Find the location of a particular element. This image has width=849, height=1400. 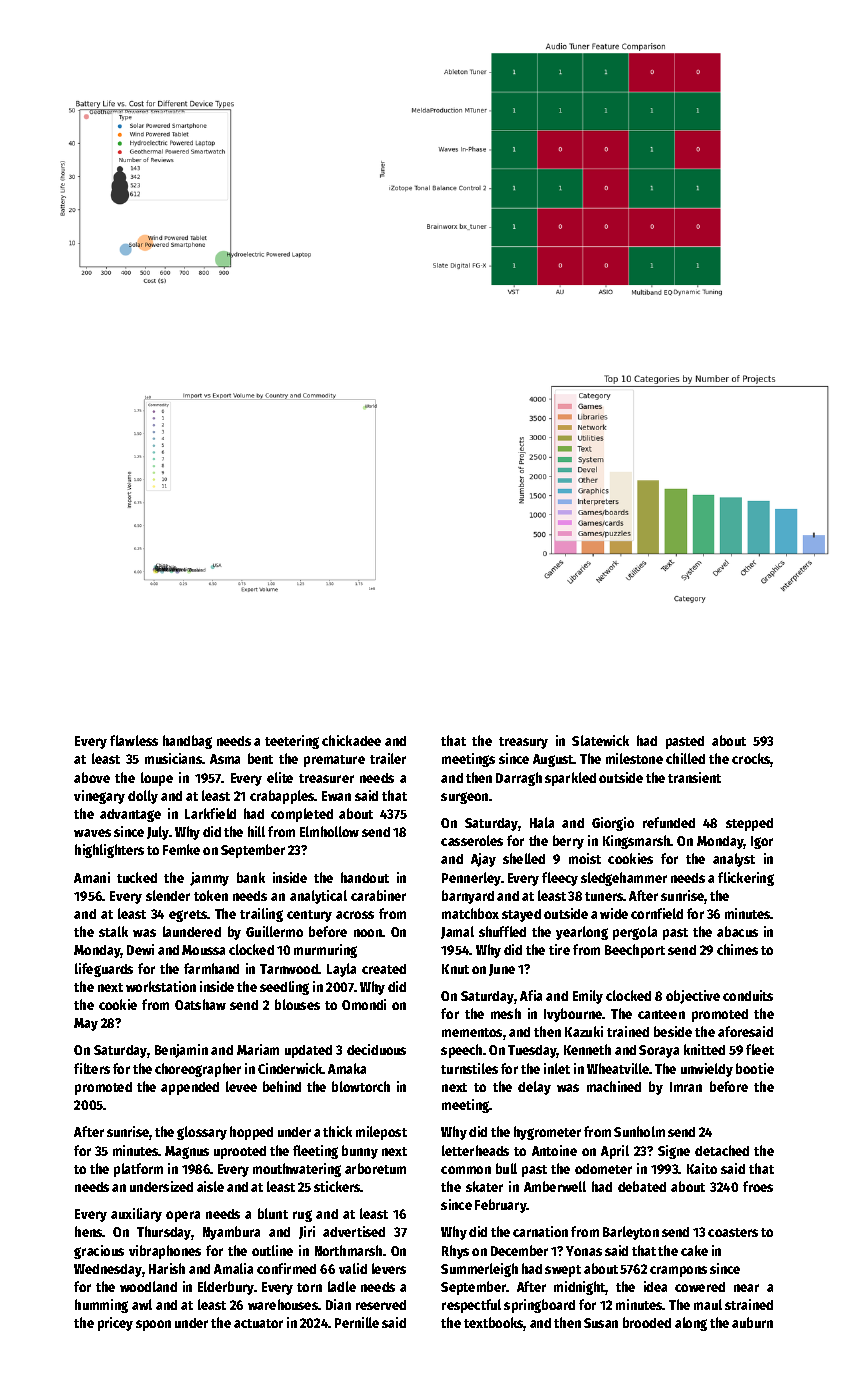

aisle is located at coordinates (210, 1186).
